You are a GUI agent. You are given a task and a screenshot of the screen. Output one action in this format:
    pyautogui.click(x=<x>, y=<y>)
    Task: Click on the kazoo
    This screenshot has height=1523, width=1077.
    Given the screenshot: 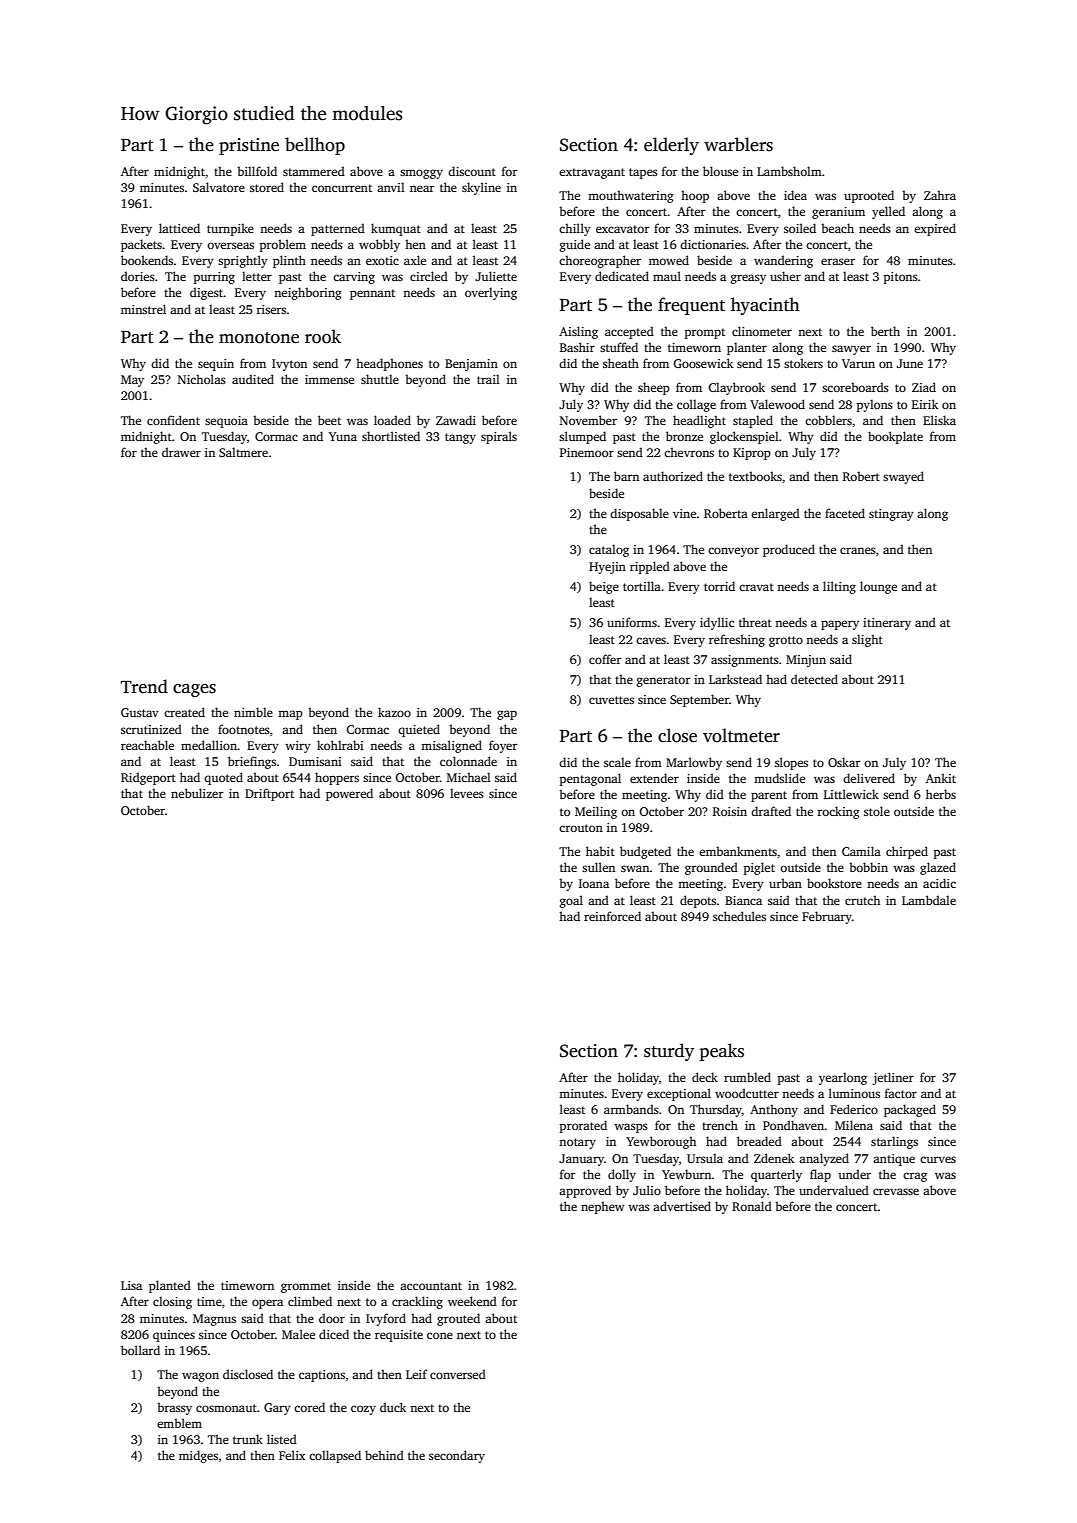 What is the action you would take?
    pyautogui.click(x=394, y=712)
